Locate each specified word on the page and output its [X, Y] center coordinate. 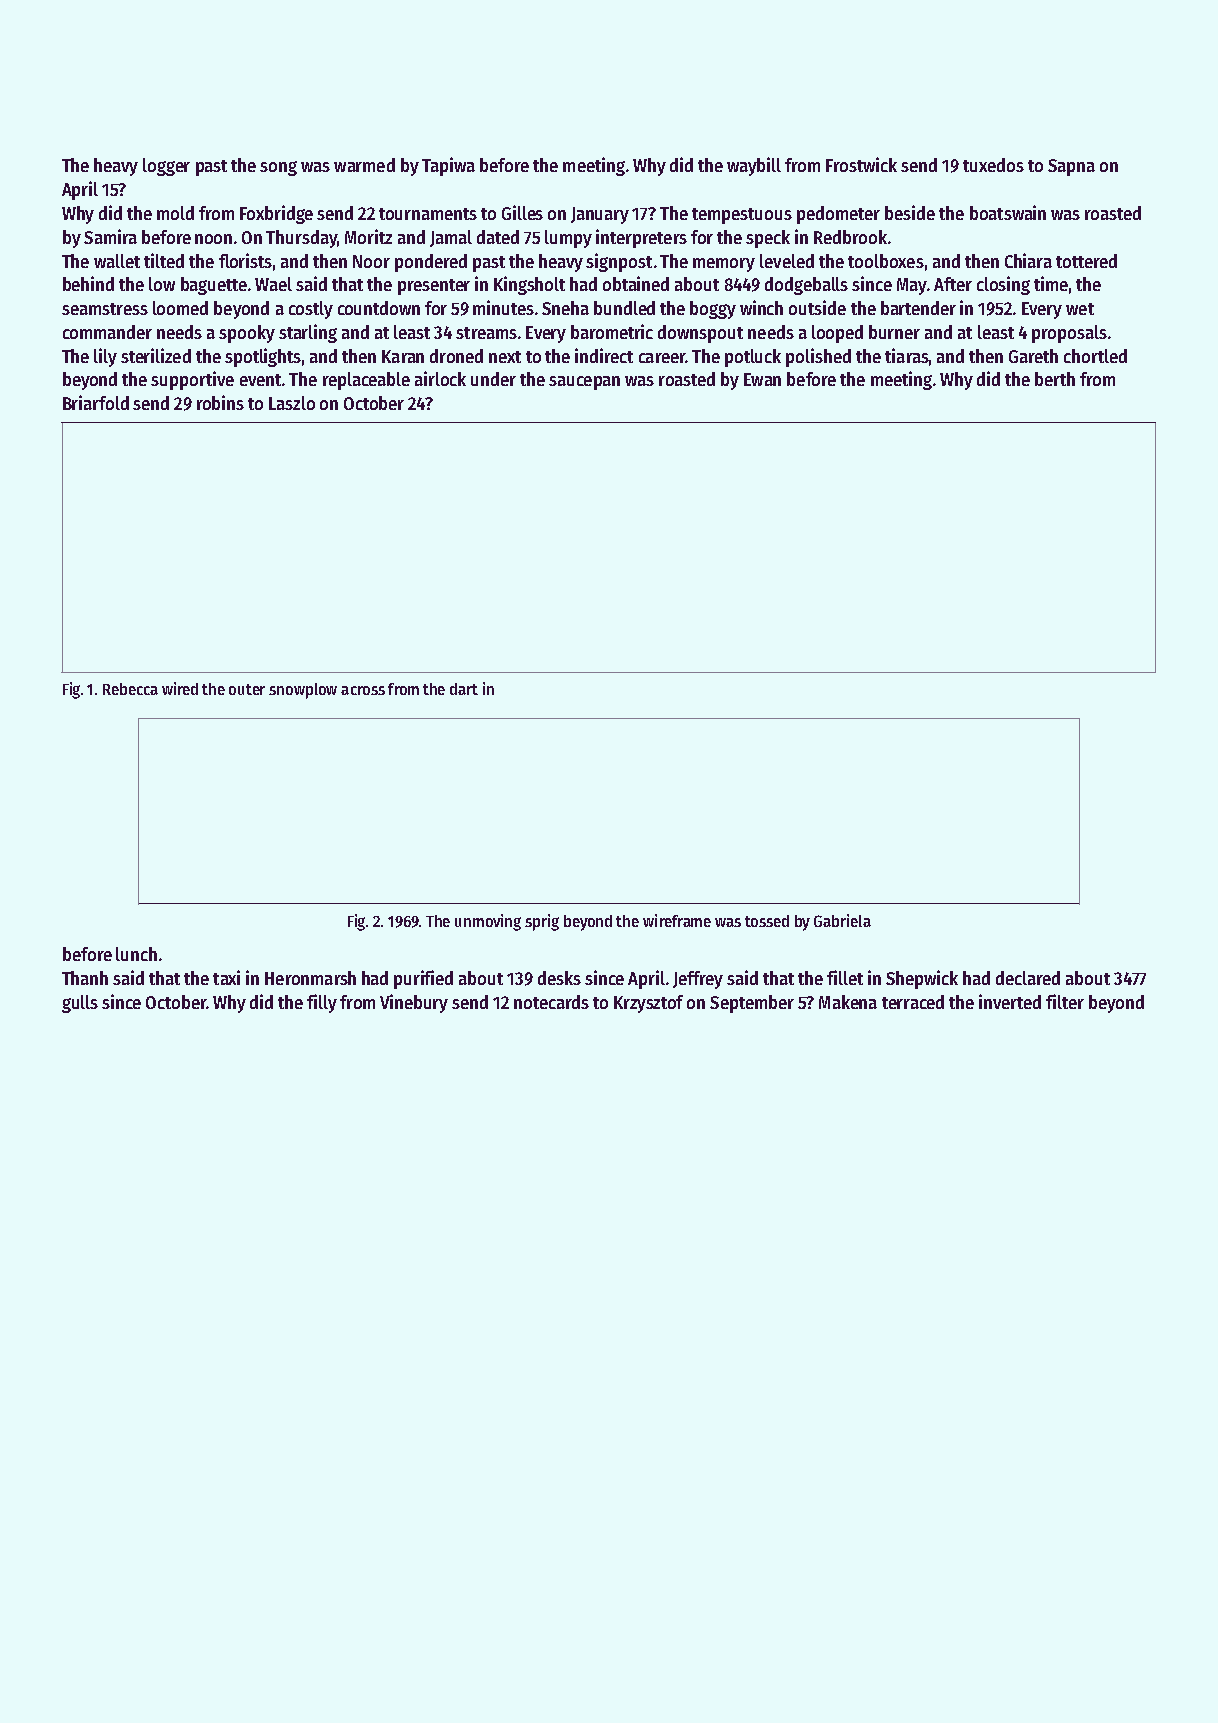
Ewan [762, 379]
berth [1055, 379]
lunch [136, 954]
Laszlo [292, 403]
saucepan [584, 383]
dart [464, 689]
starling [308, 333]
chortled [1095, 356]
